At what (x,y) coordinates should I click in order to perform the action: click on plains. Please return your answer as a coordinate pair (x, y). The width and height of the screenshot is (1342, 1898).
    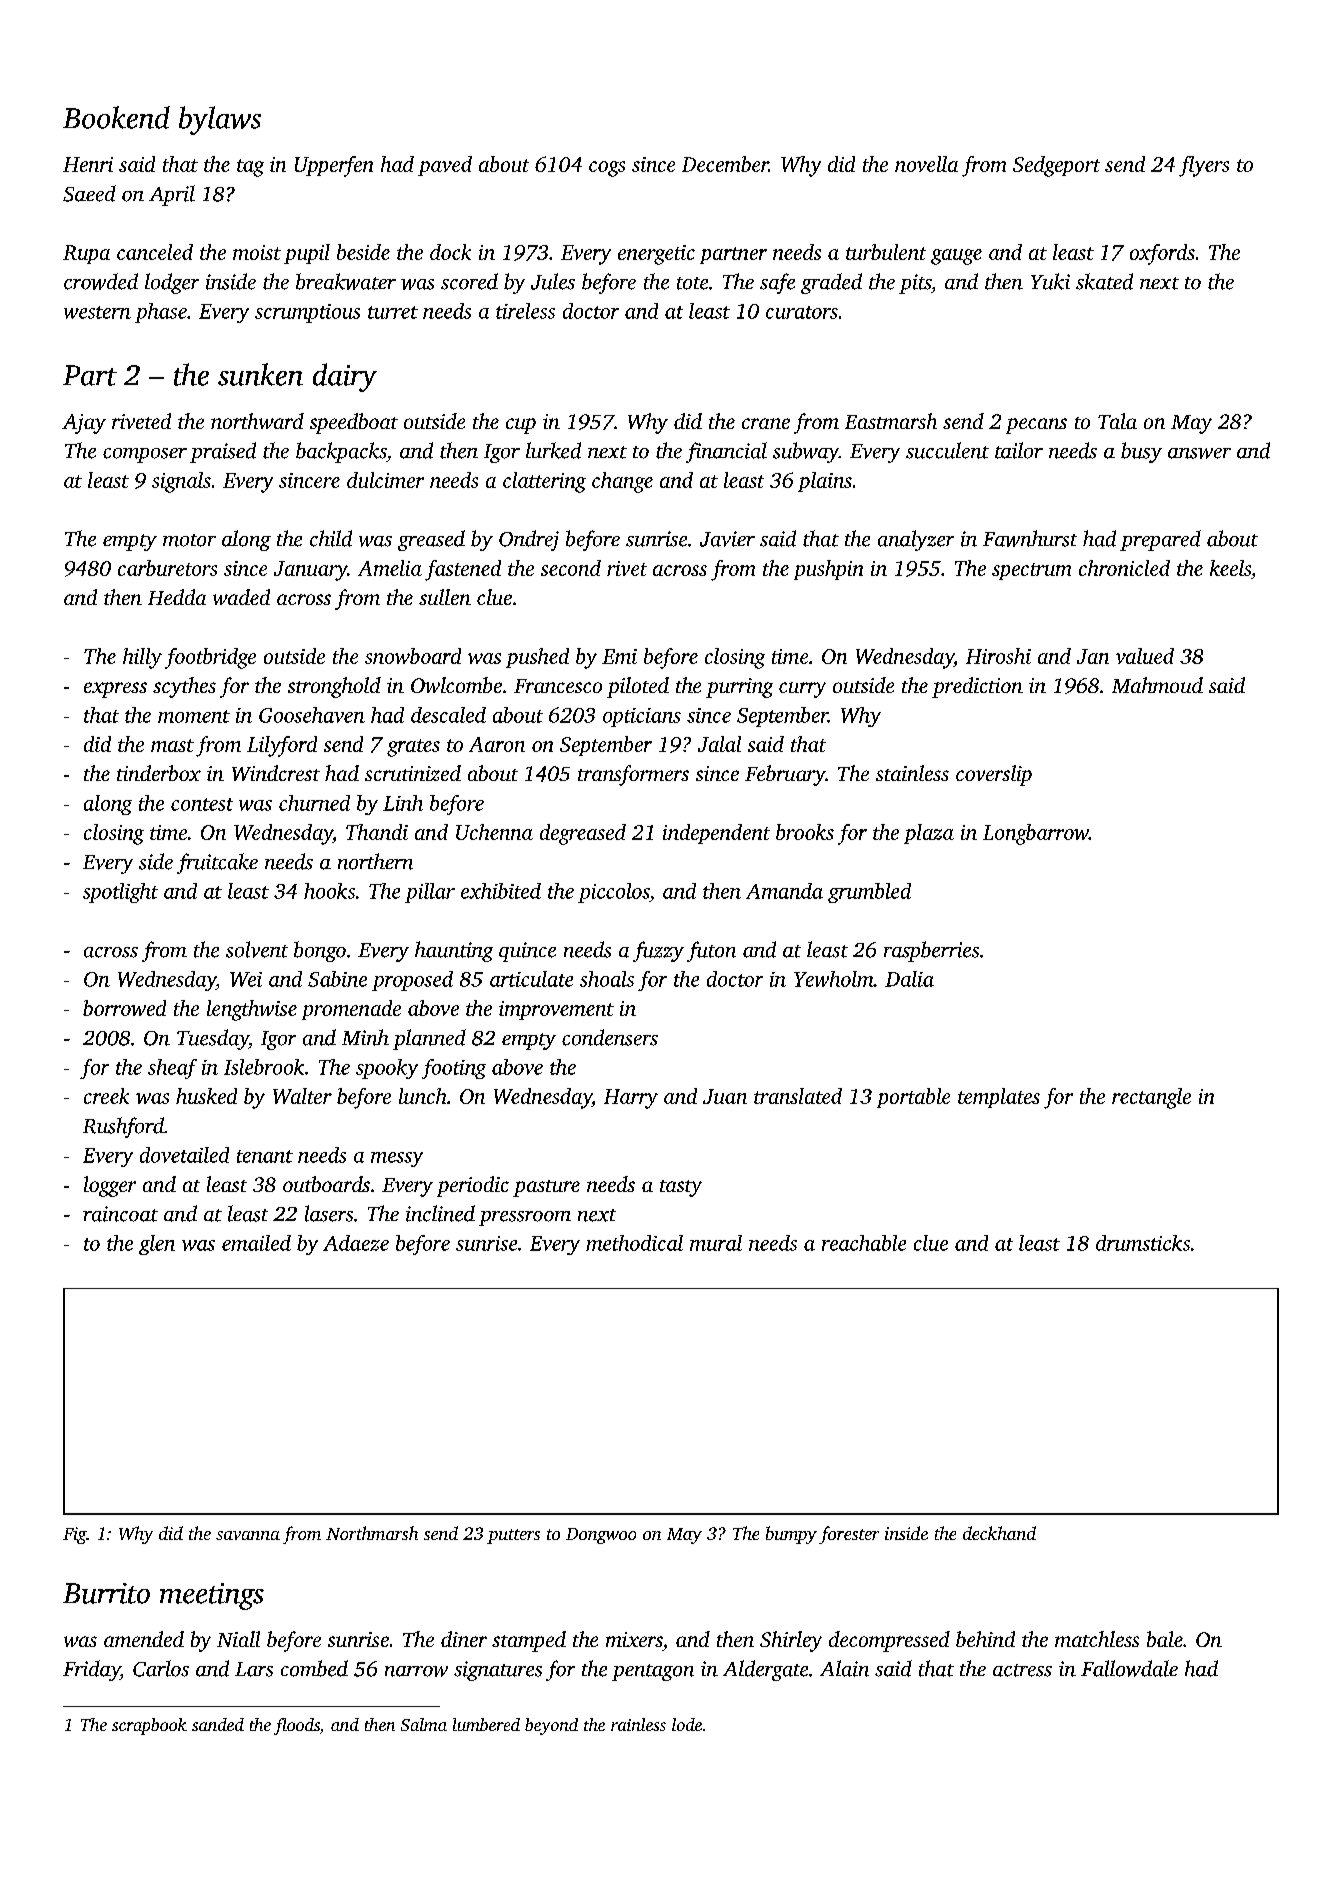
    Looking at the image, I should click on (825, 482).
